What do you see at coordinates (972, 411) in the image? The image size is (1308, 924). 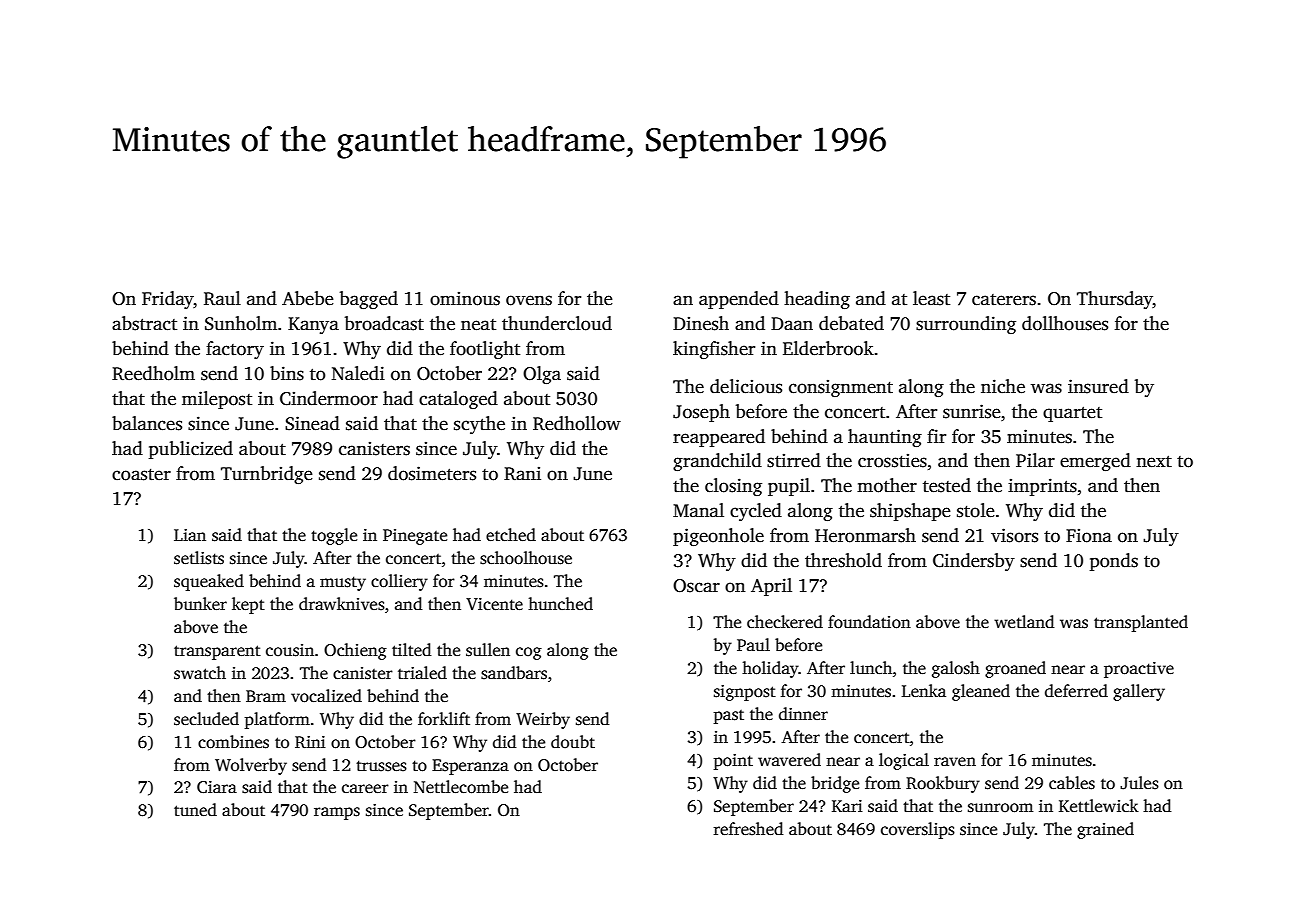 I see `sunrise` at bounding box center [972, 411].
